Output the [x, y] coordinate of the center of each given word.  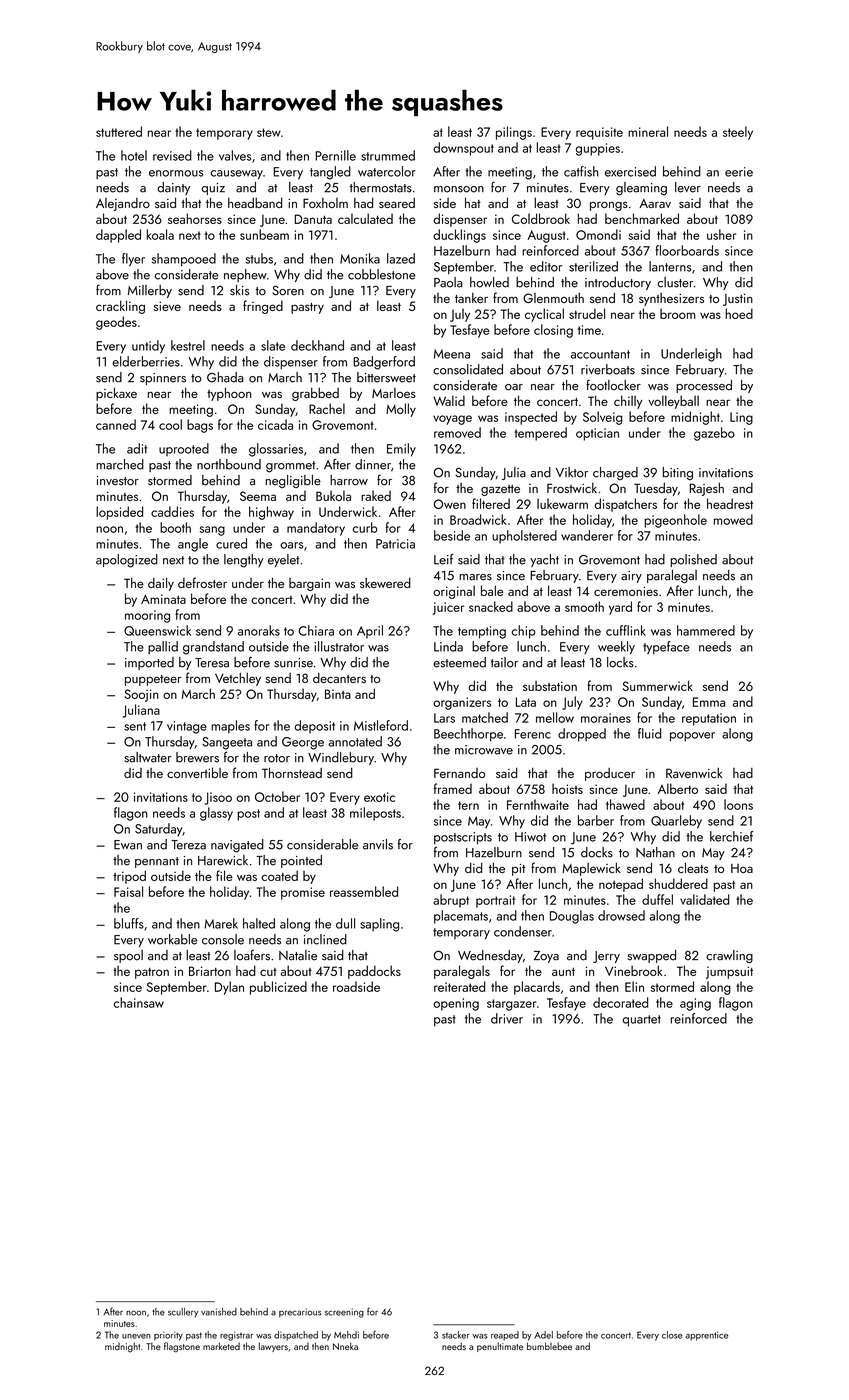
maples [230, 727]
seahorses [195, 218]
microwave [484, 750]
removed [457, 432]
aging [695, 1004]
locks [620, 662]
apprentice [707, 1336]
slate [273, 345]
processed [704, 386]
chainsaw [139, 1002]
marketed [221, 1346]
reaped [505, 1336]
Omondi [598, 234]
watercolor [387, 171]
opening [456, 1004]
